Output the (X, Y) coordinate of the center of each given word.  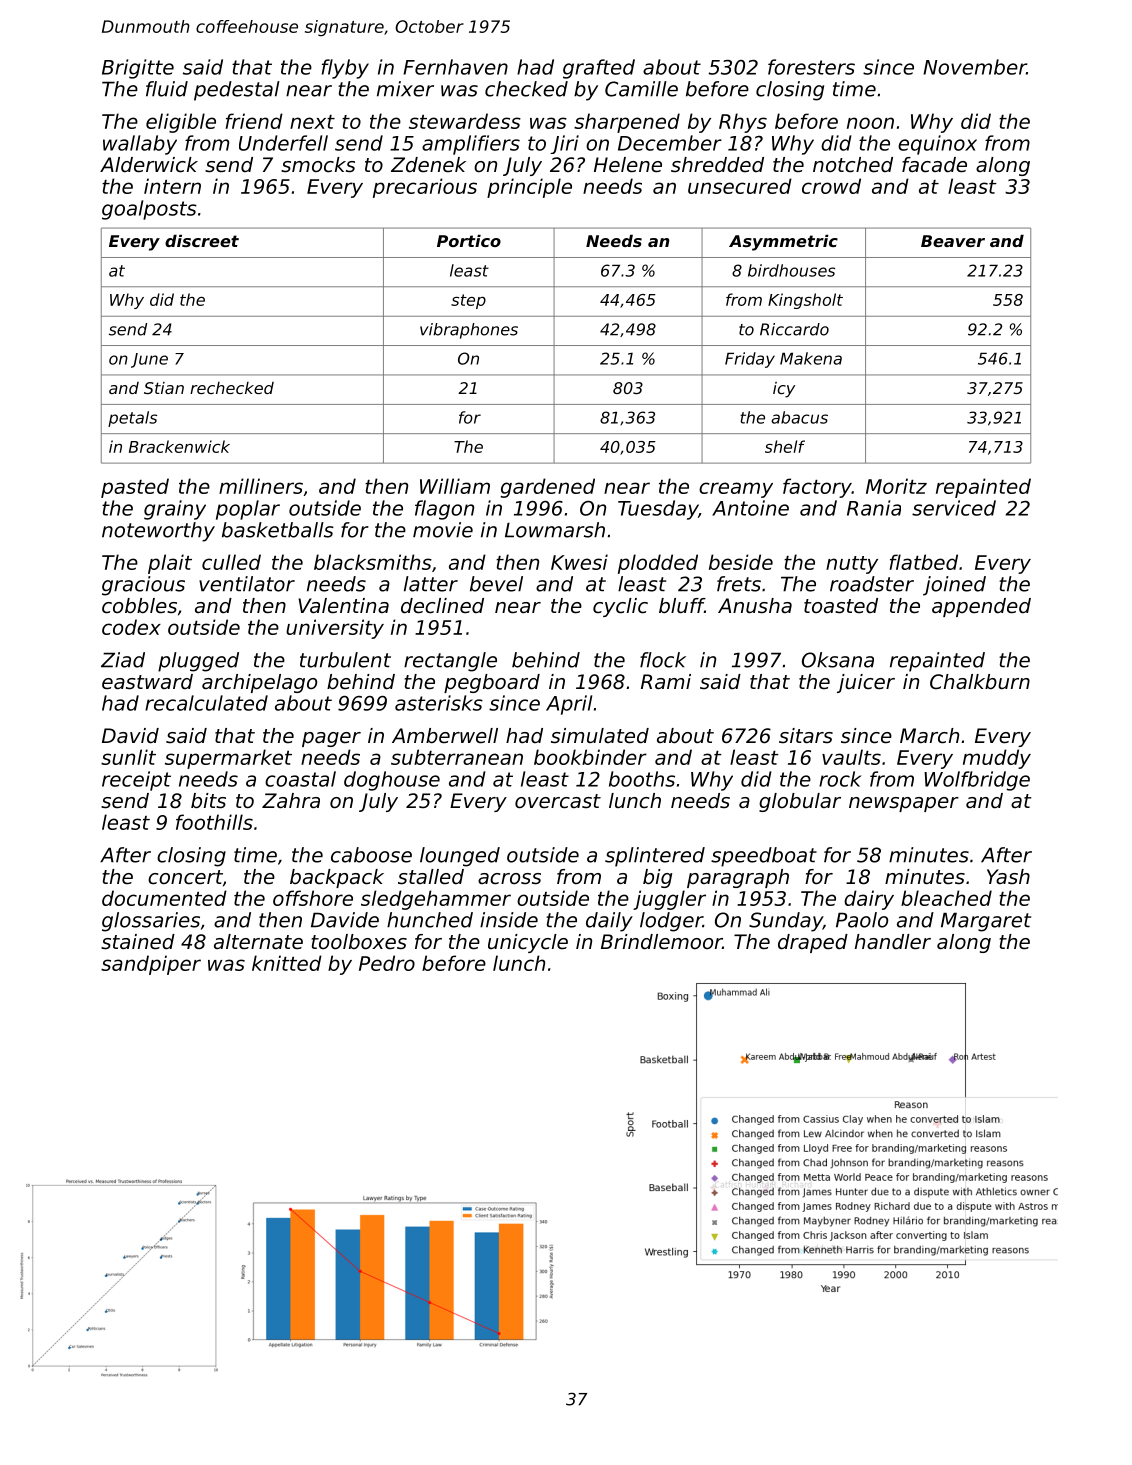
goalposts (149, 210)
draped (813, 943)
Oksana (838, 660)
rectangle (450, 662)
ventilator (247, 584)
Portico (469, 241)
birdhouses (791, 270)
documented (164, 898)
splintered (655, 857)
